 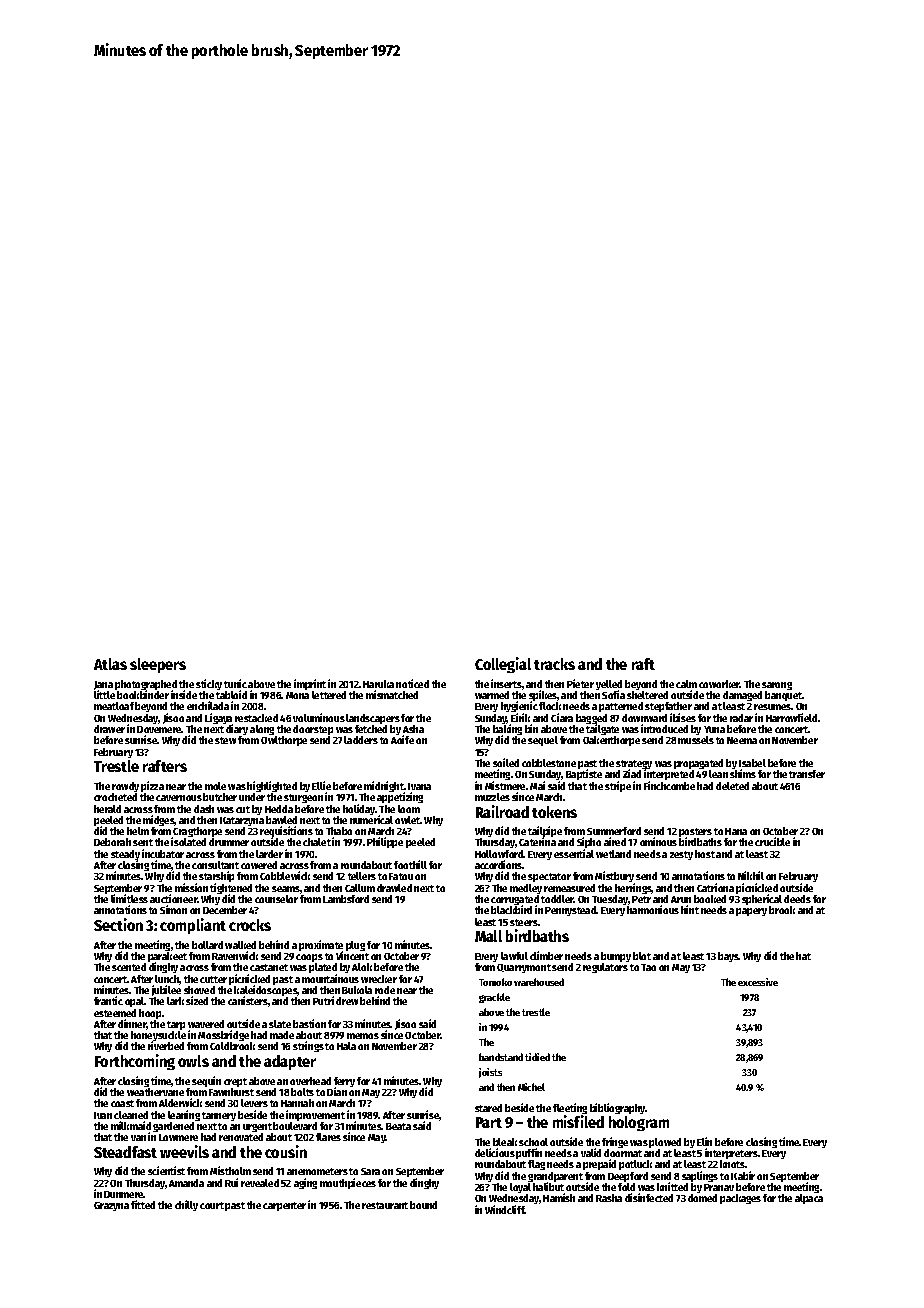 I want to click on Hala, so click(x=346, y=1046).
